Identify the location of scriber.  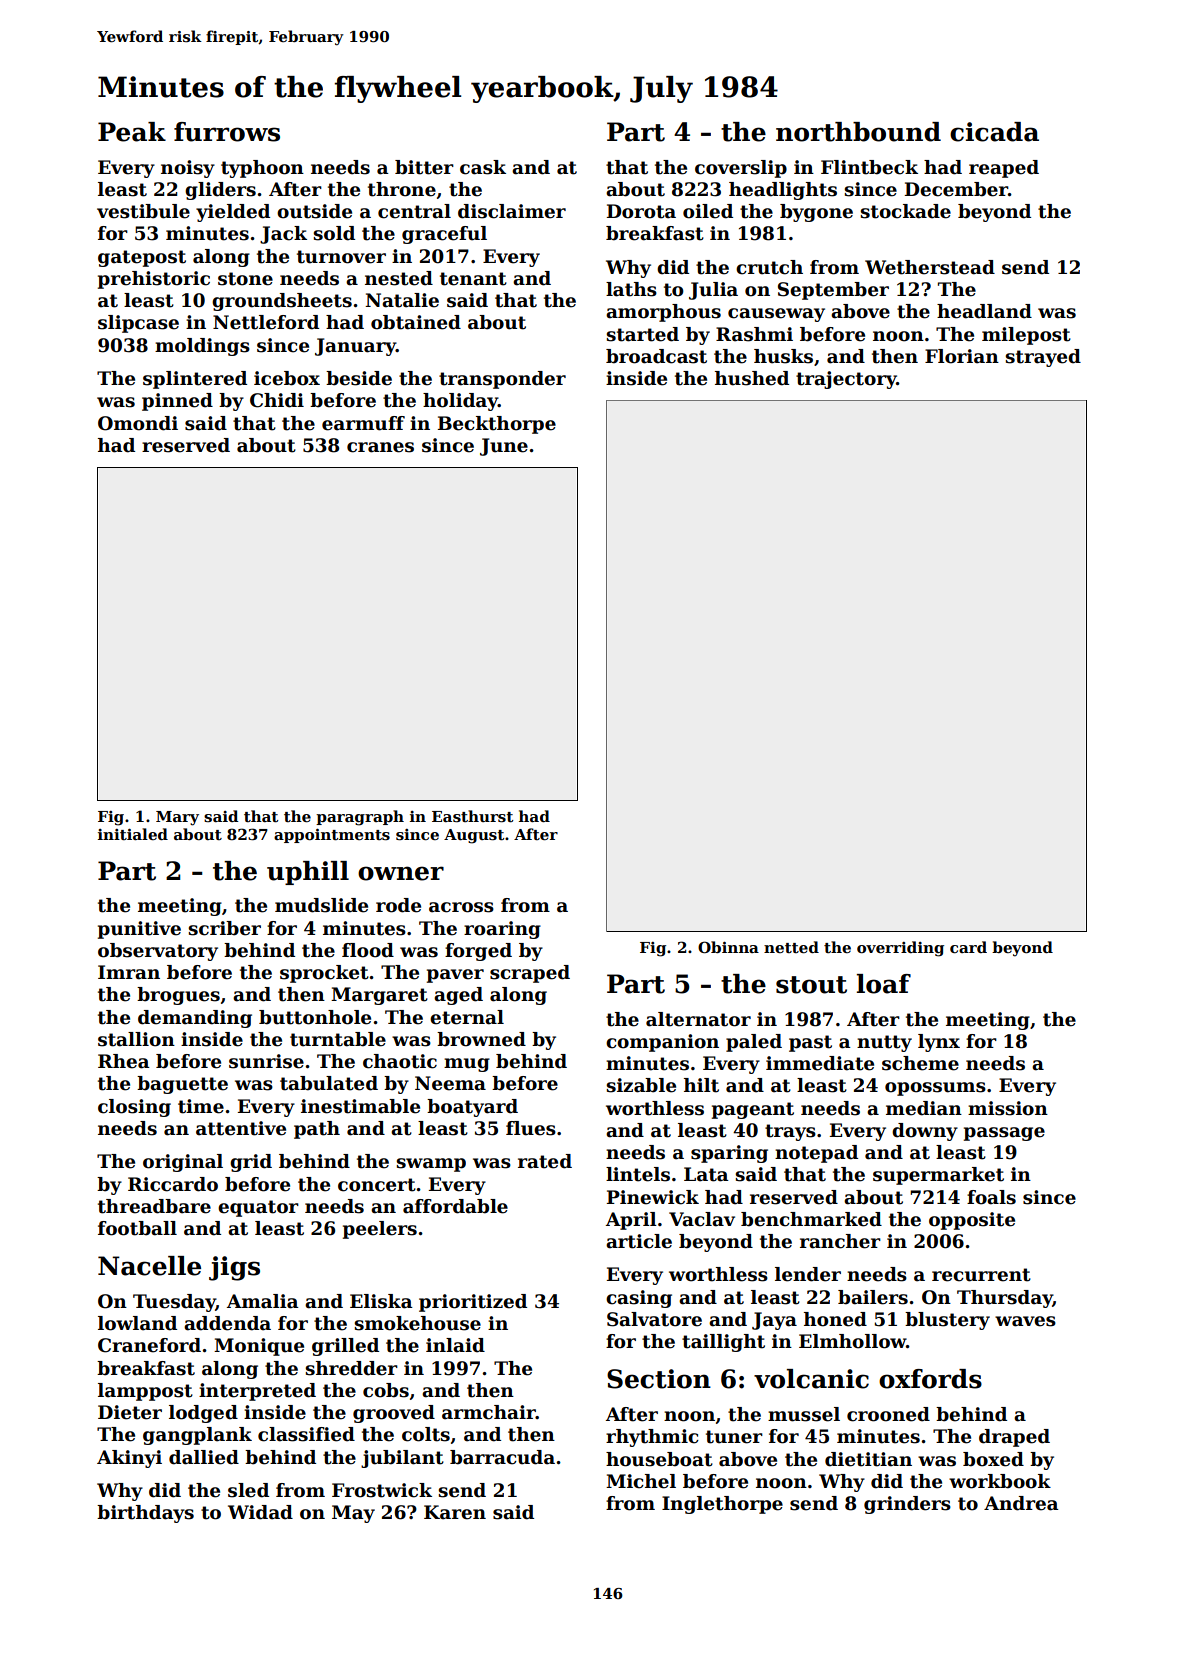
(224, 928).
